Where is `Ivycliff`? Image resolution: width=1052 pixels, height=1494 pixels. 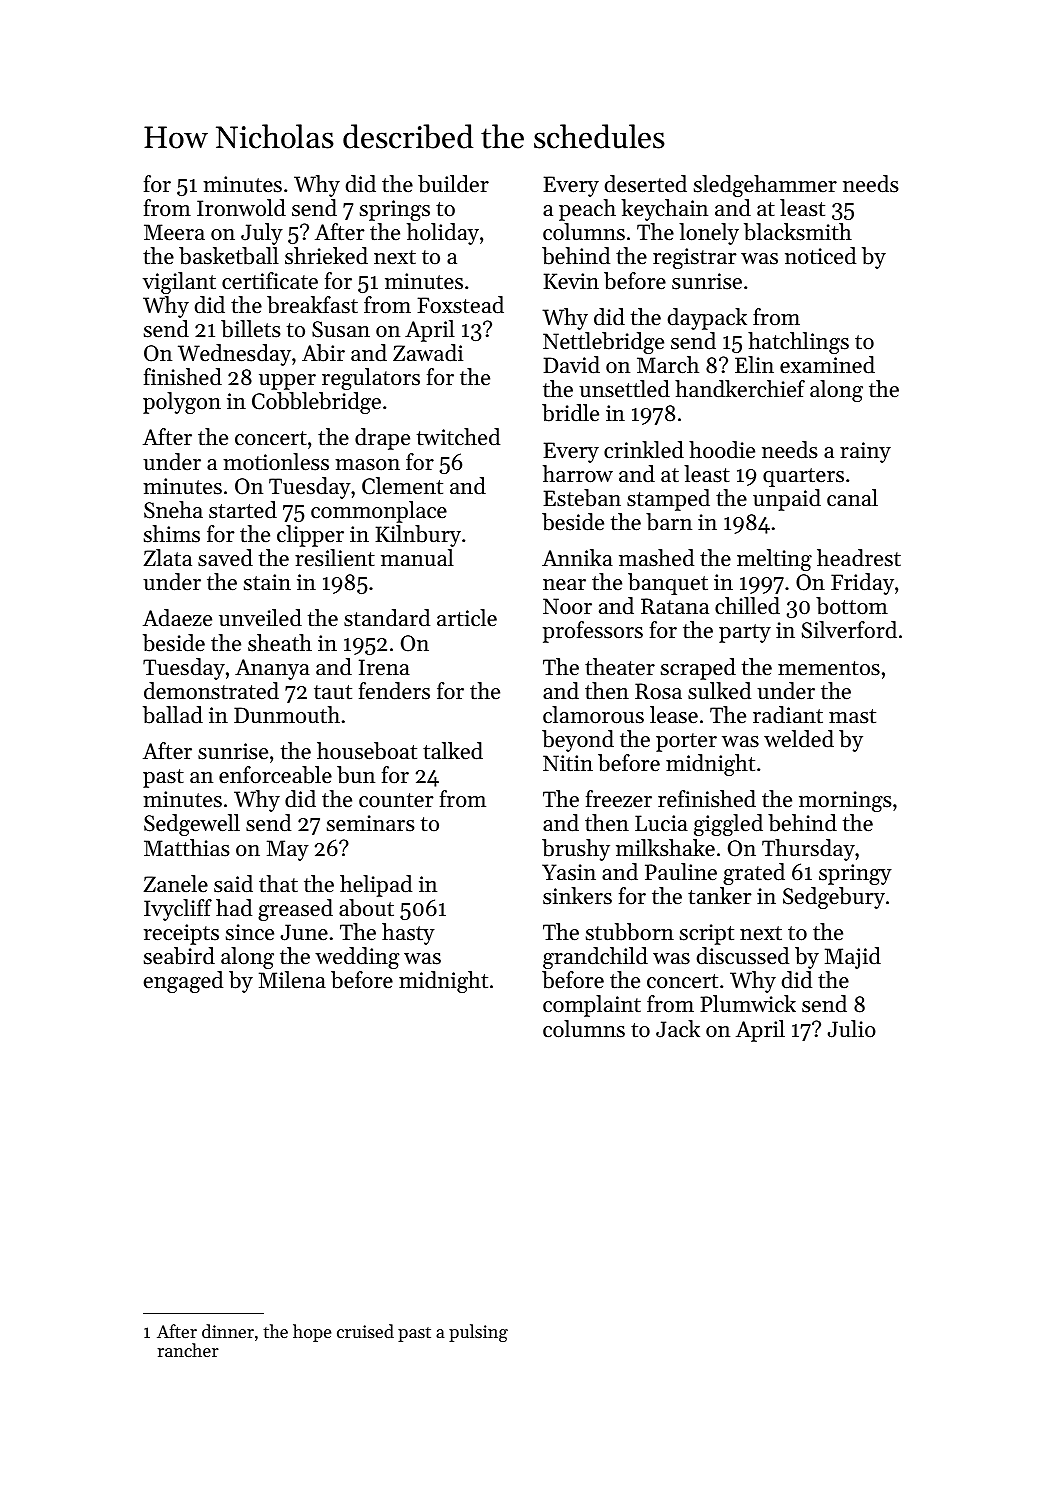 Ivycliff is located at coordinates (178, 910).
